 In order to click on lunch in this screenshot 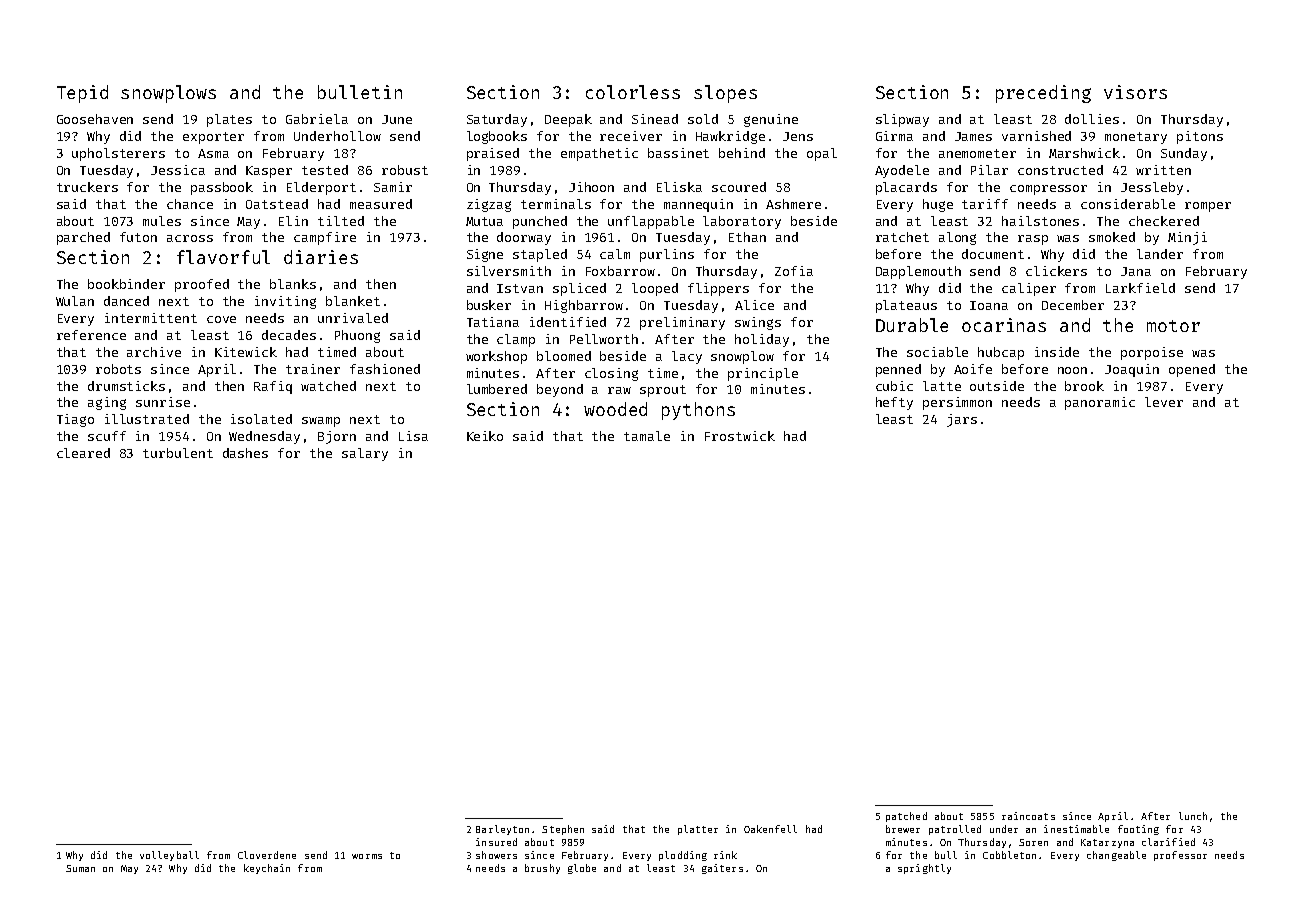, I will do `click(1193, 816)`.
